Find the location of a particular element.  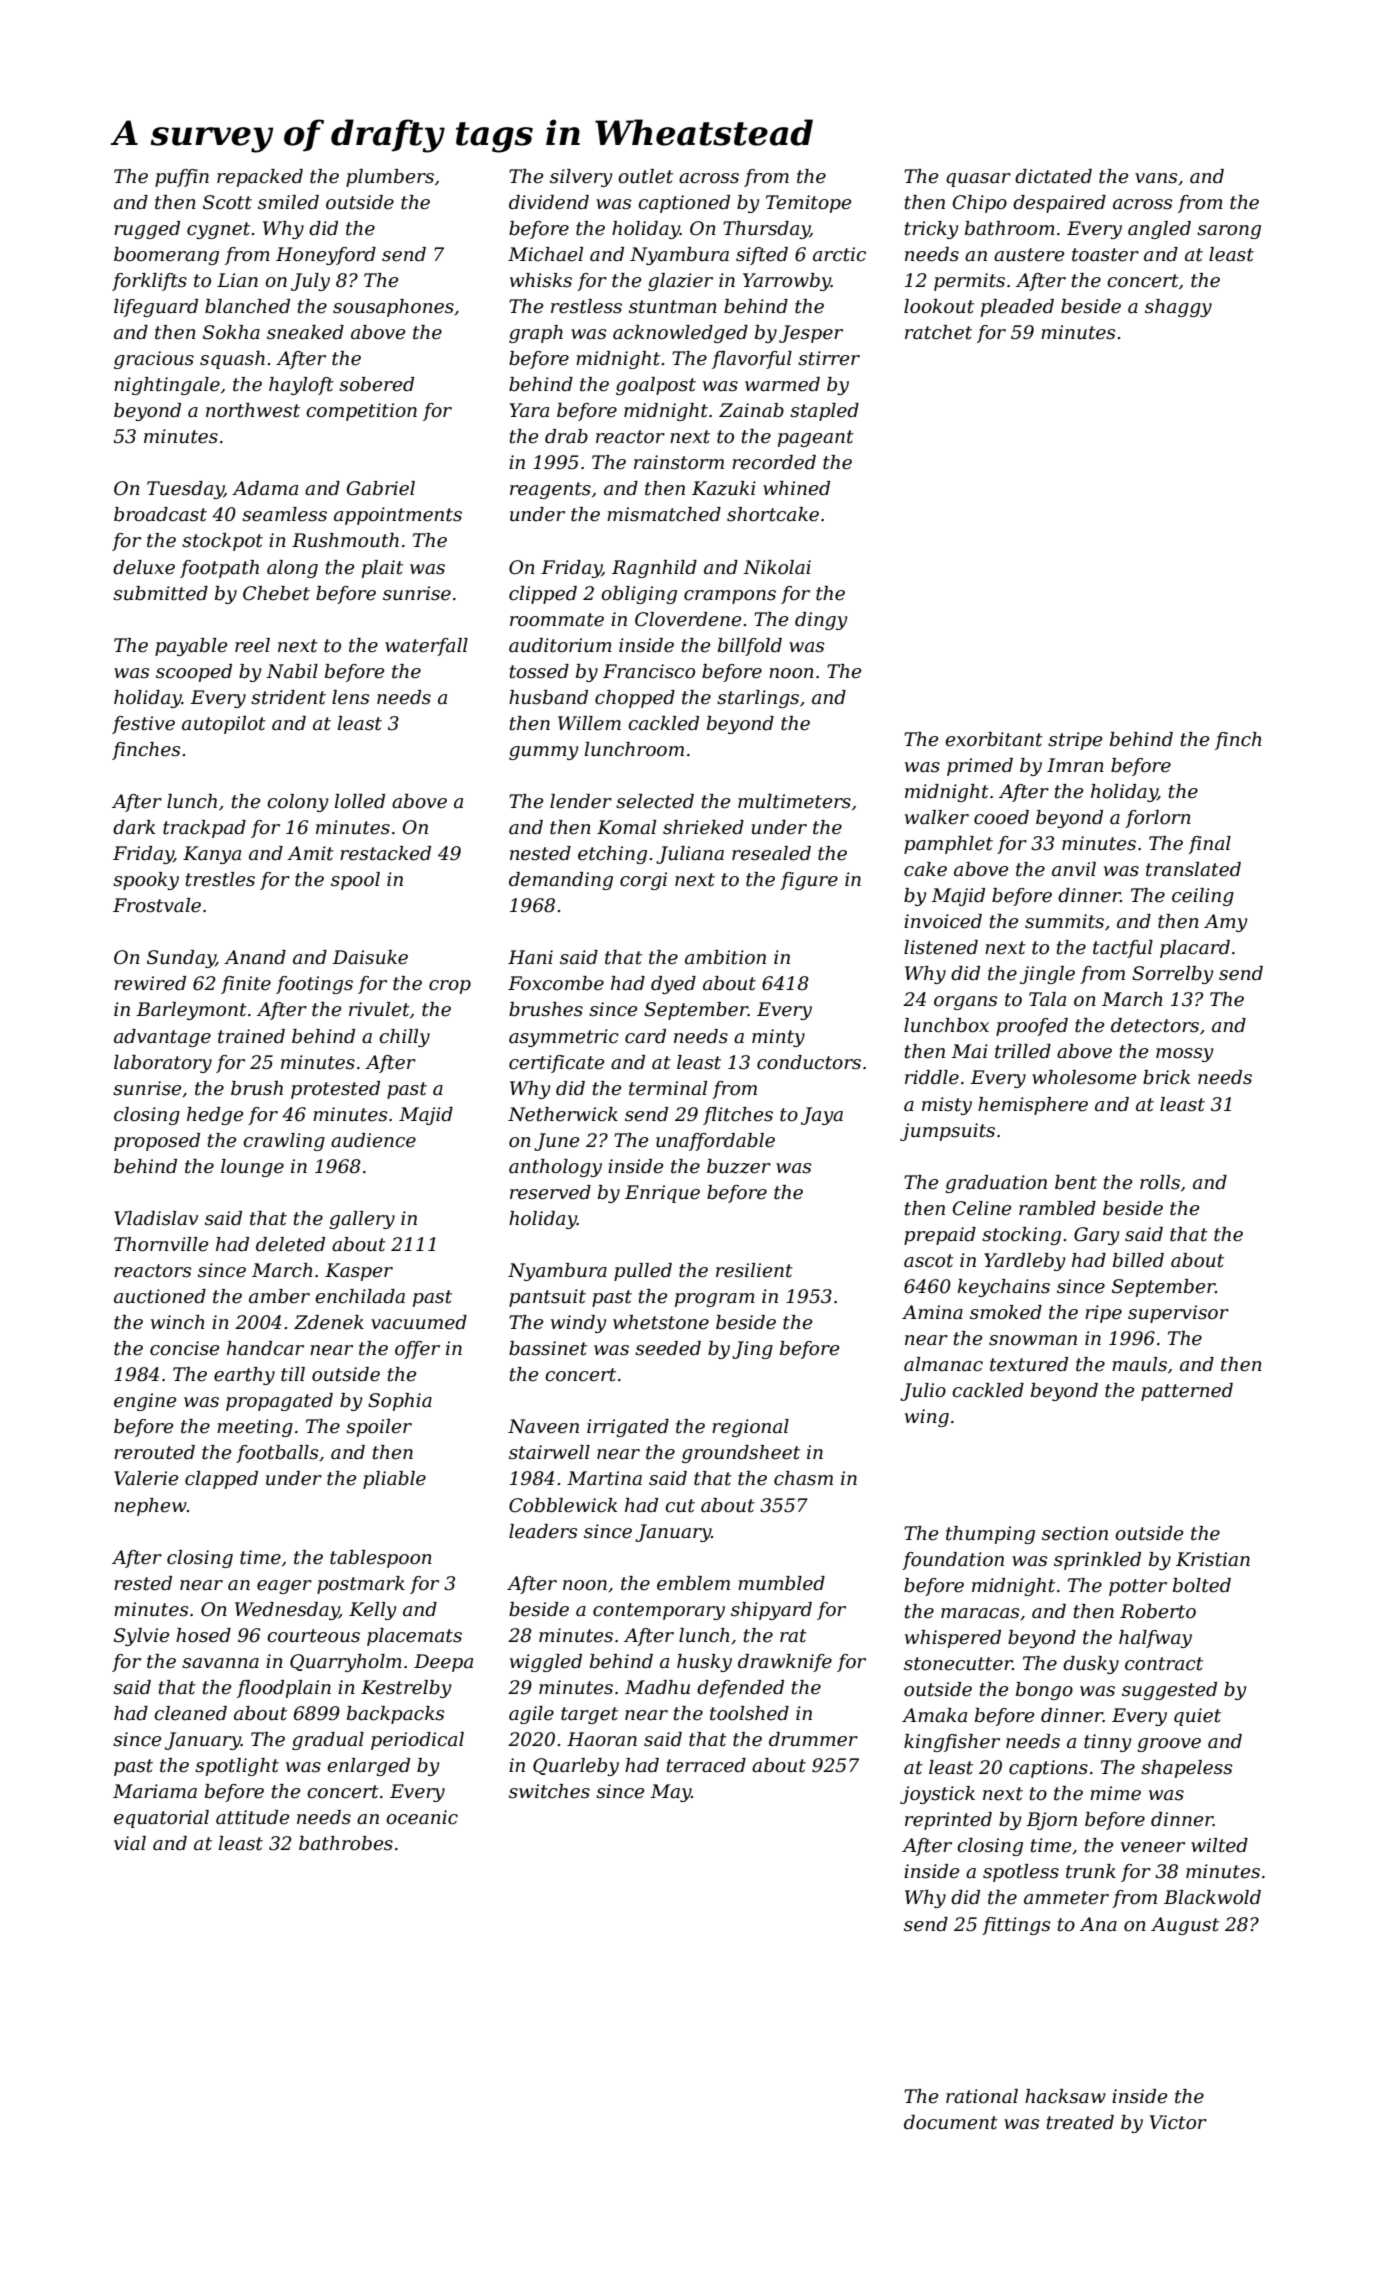

May is located at coordinates (670, 1793).
